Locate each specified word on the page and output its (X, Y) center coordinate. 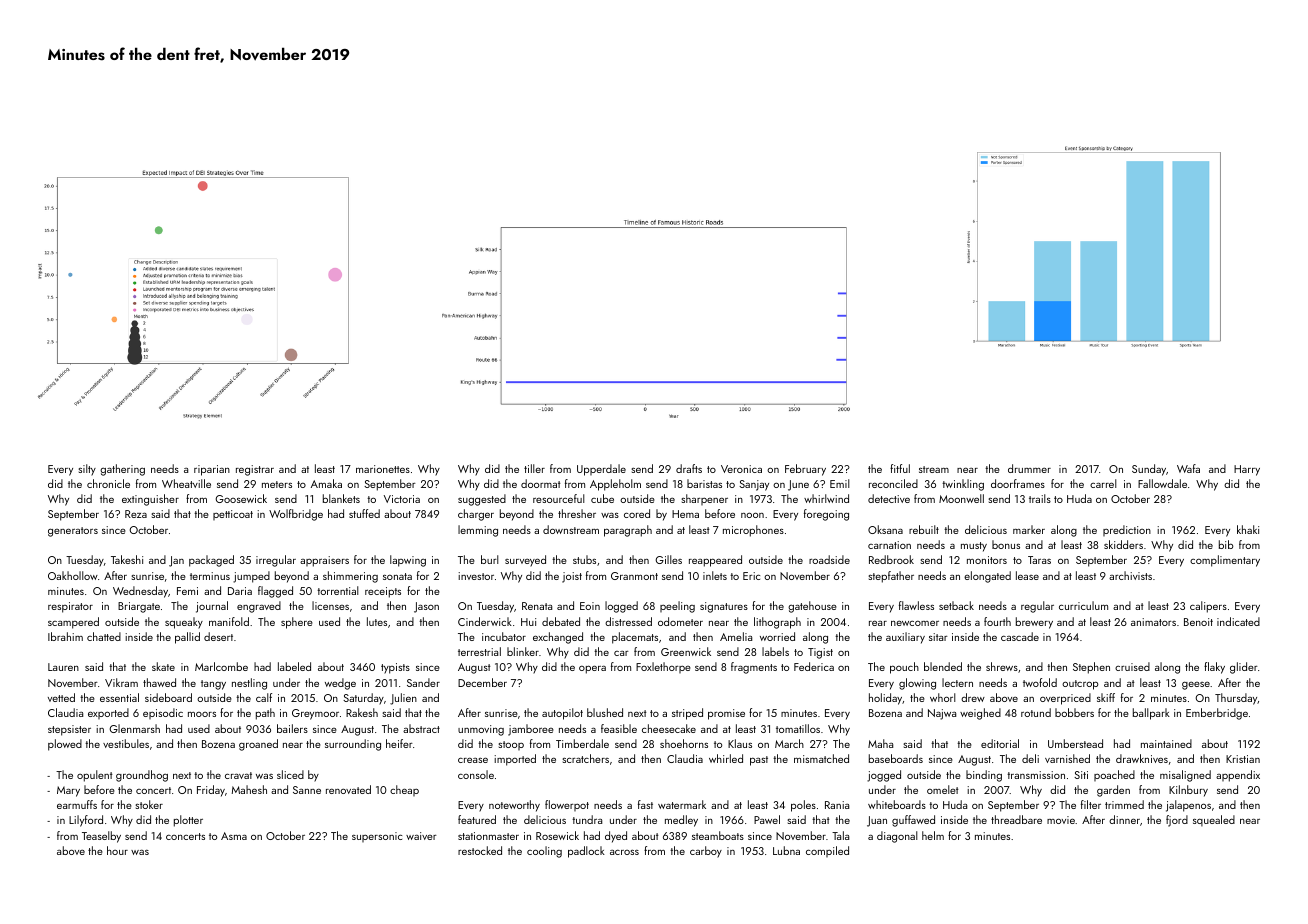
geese (1196, 685)
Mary (68, 791)
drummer (1029, 468)
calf (264, 697)
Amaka (326, 483)
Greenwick (686, 651)
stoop (511, 745)
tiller (534, 468)
